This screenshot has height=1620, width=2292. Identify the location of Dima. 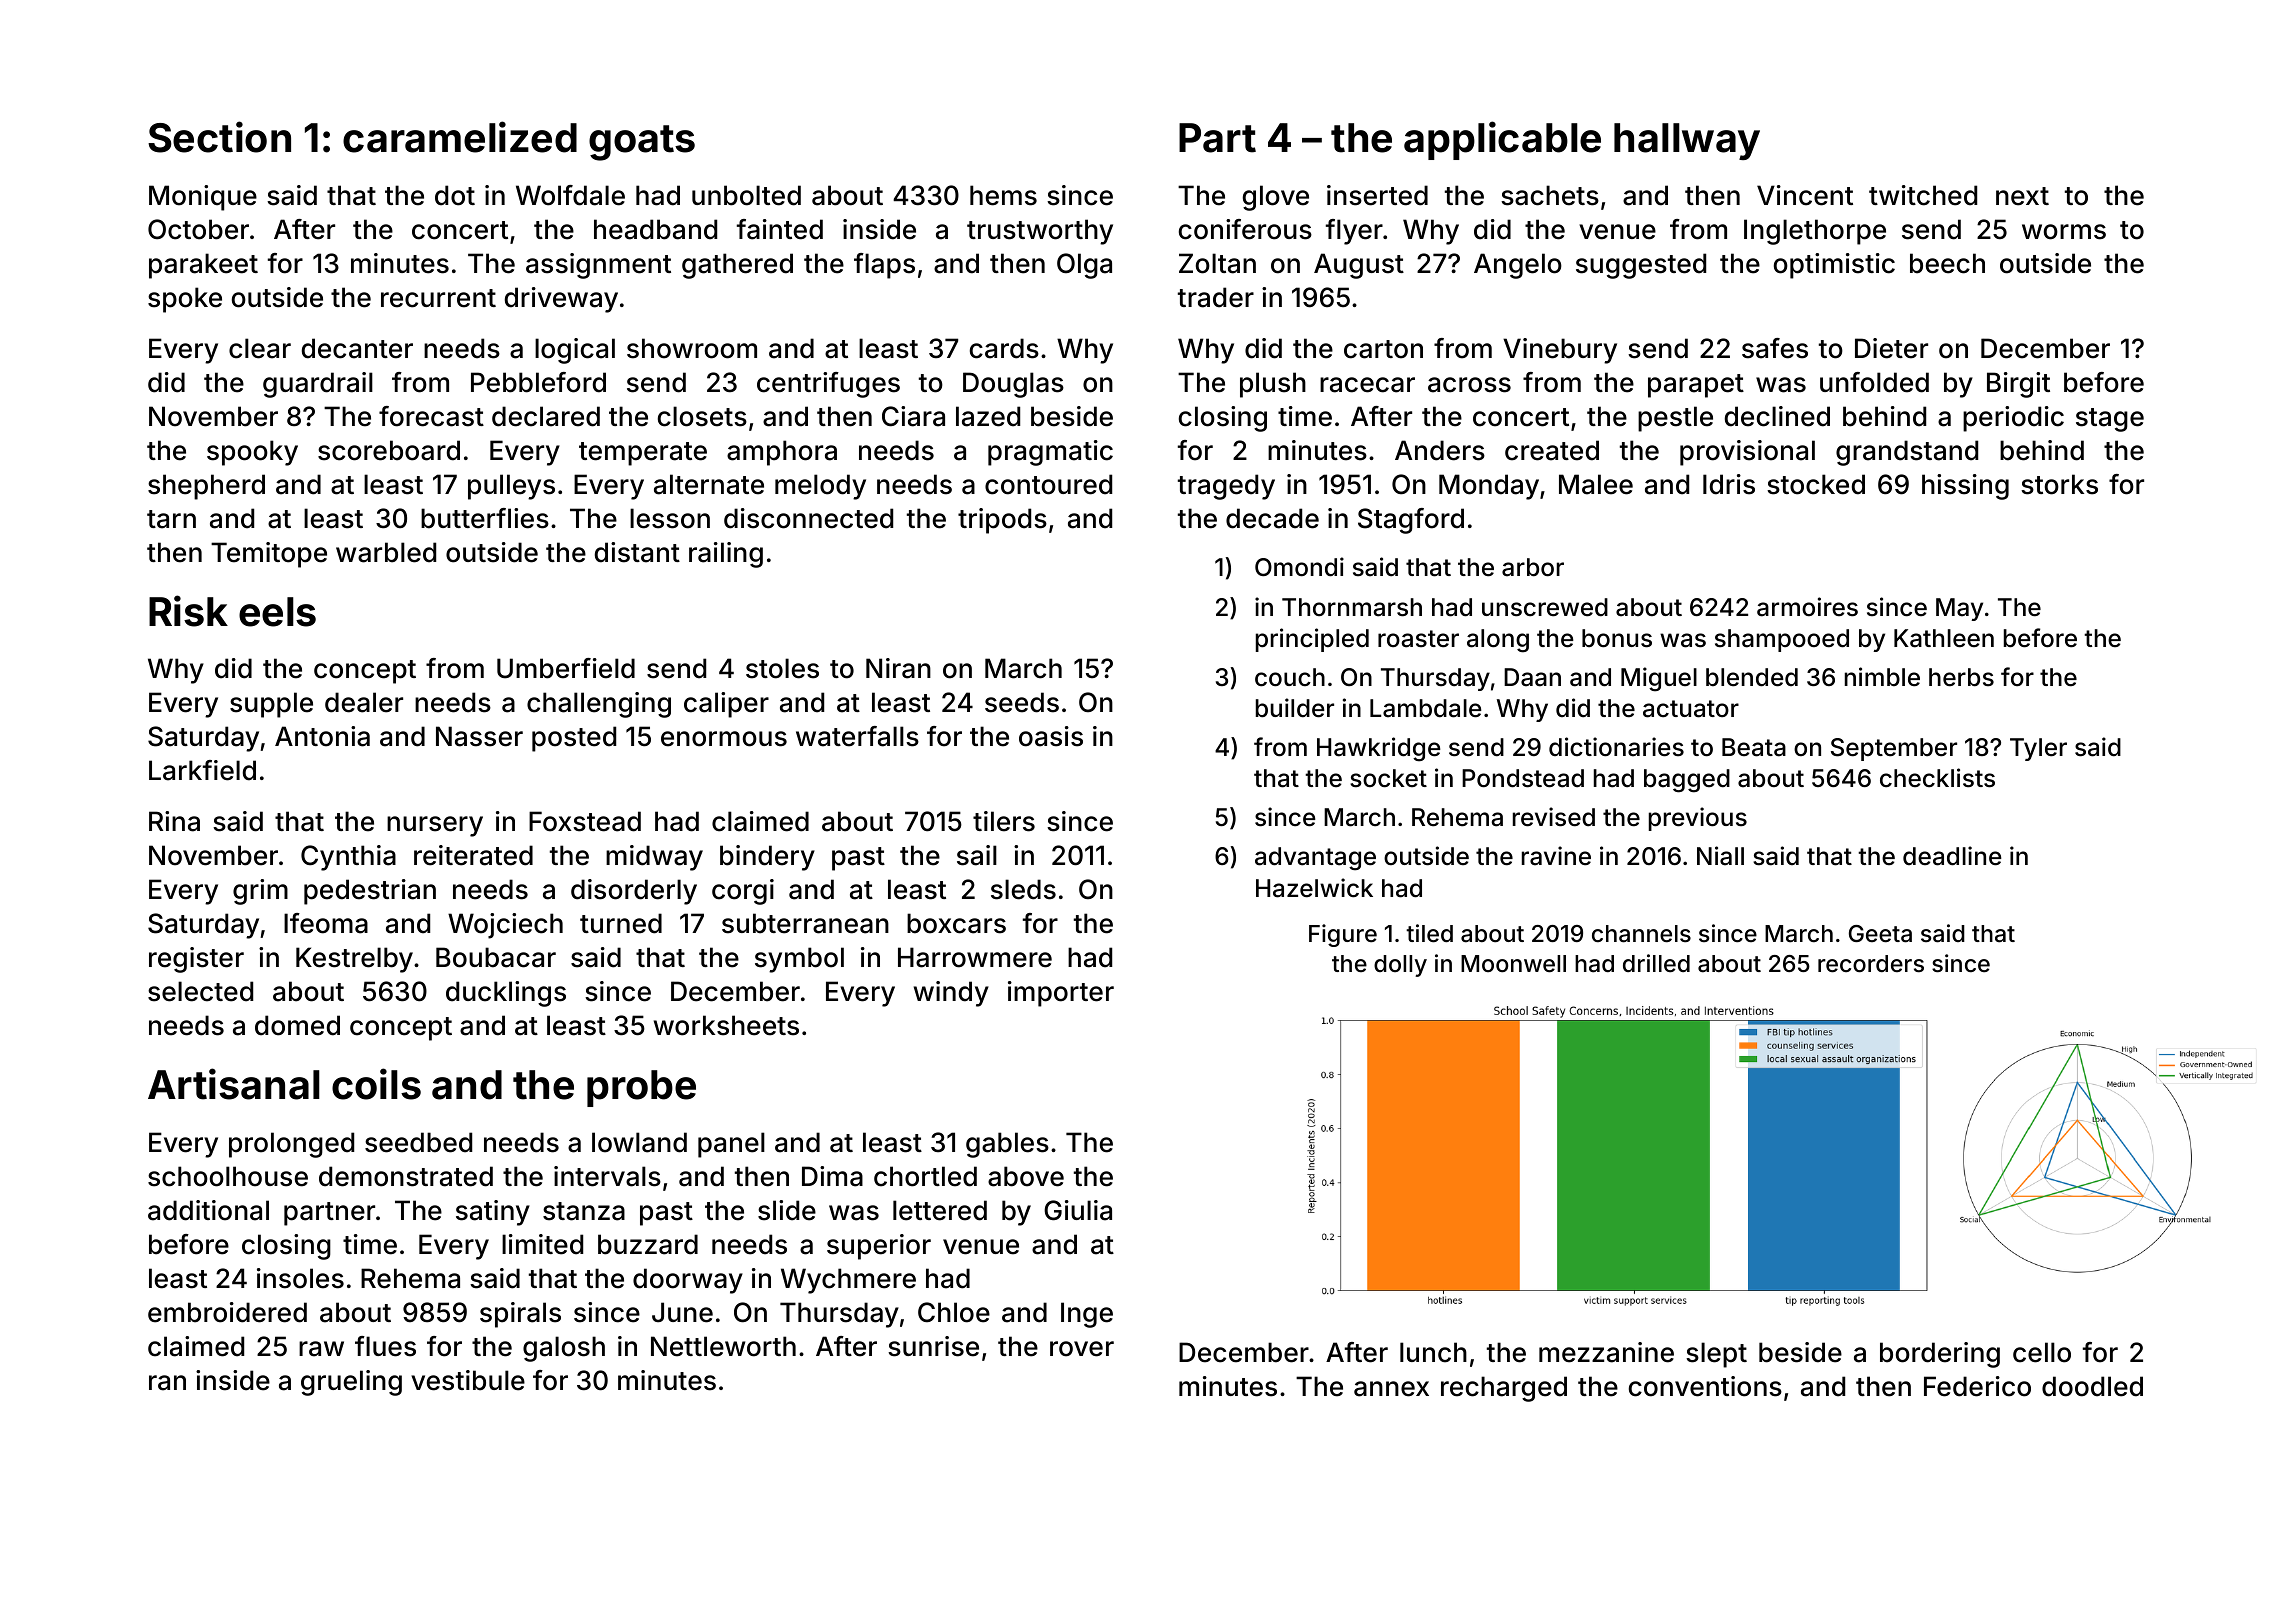
(832, 1176).
